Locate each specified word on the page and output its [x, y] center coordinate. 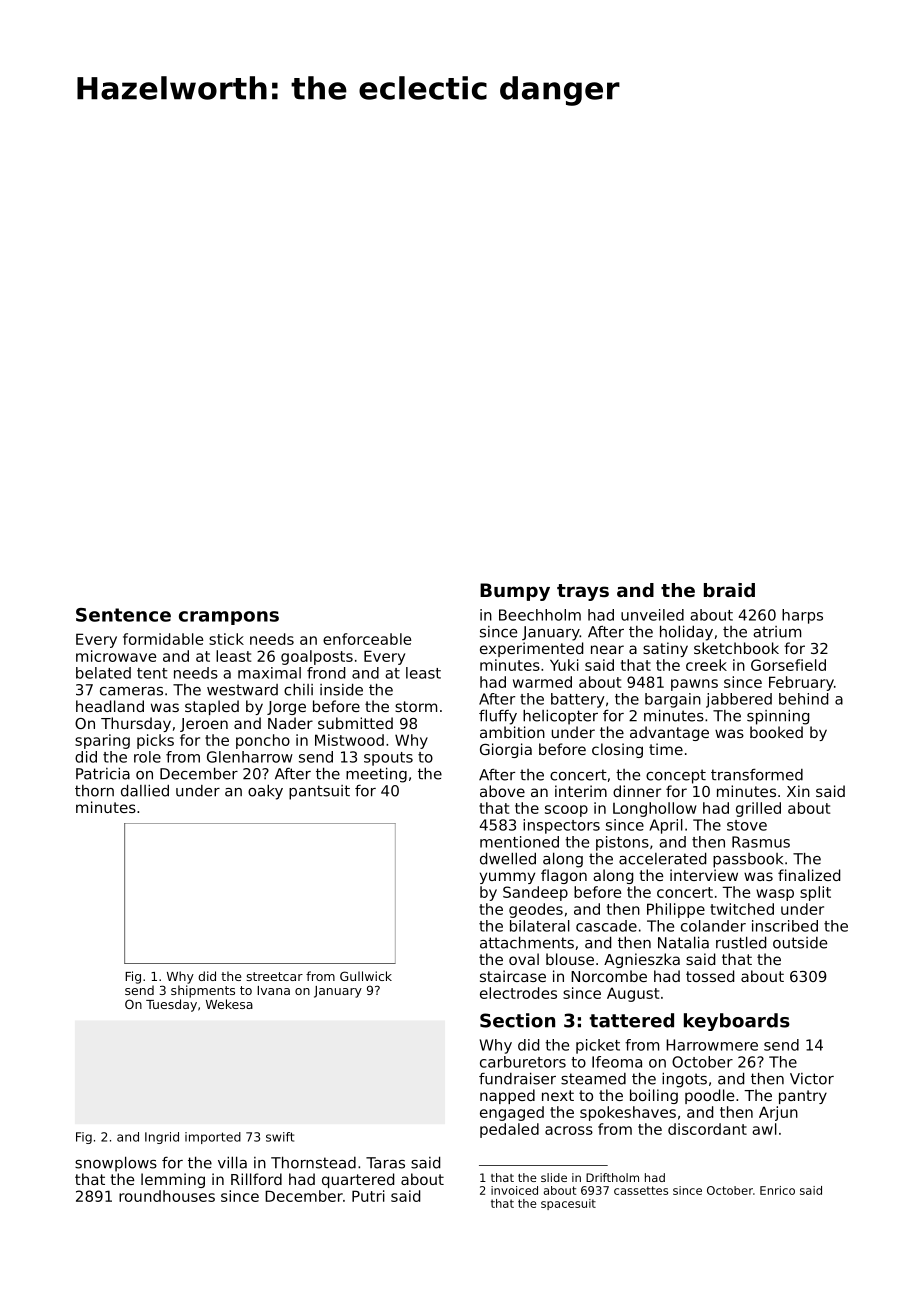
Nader [290, 723]
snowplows [116, 1164]
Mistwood [349, 740]
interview [704, 875]
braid [729, 590]
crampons [229, 618]
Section [517, 1020]
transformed [757, 775]
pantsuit [319, 792]
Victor [812, 1079]
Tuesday [171, 1005]
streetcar [275, 976]
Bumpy [515, 592]
